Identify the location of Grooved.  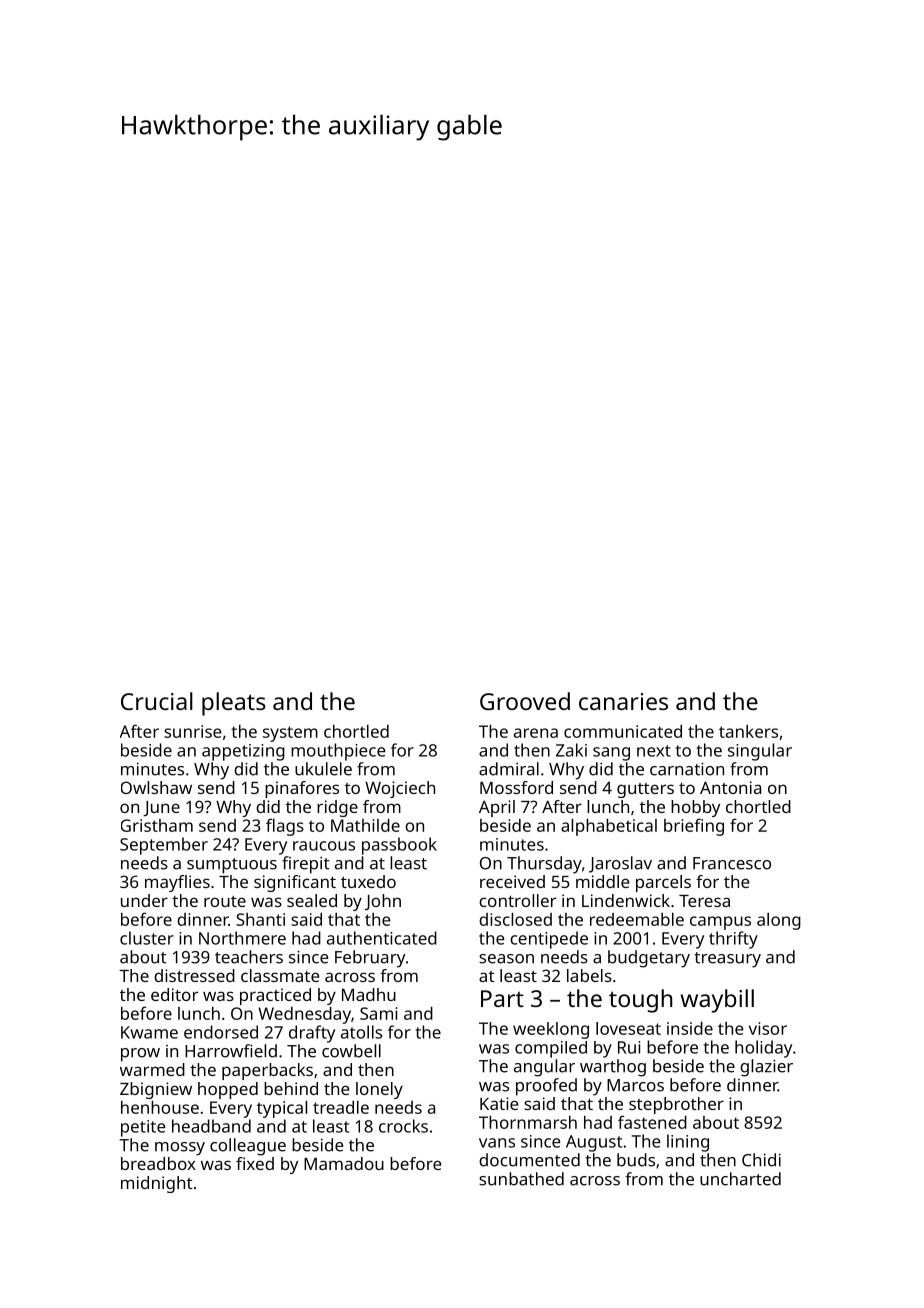
(525, 701).
